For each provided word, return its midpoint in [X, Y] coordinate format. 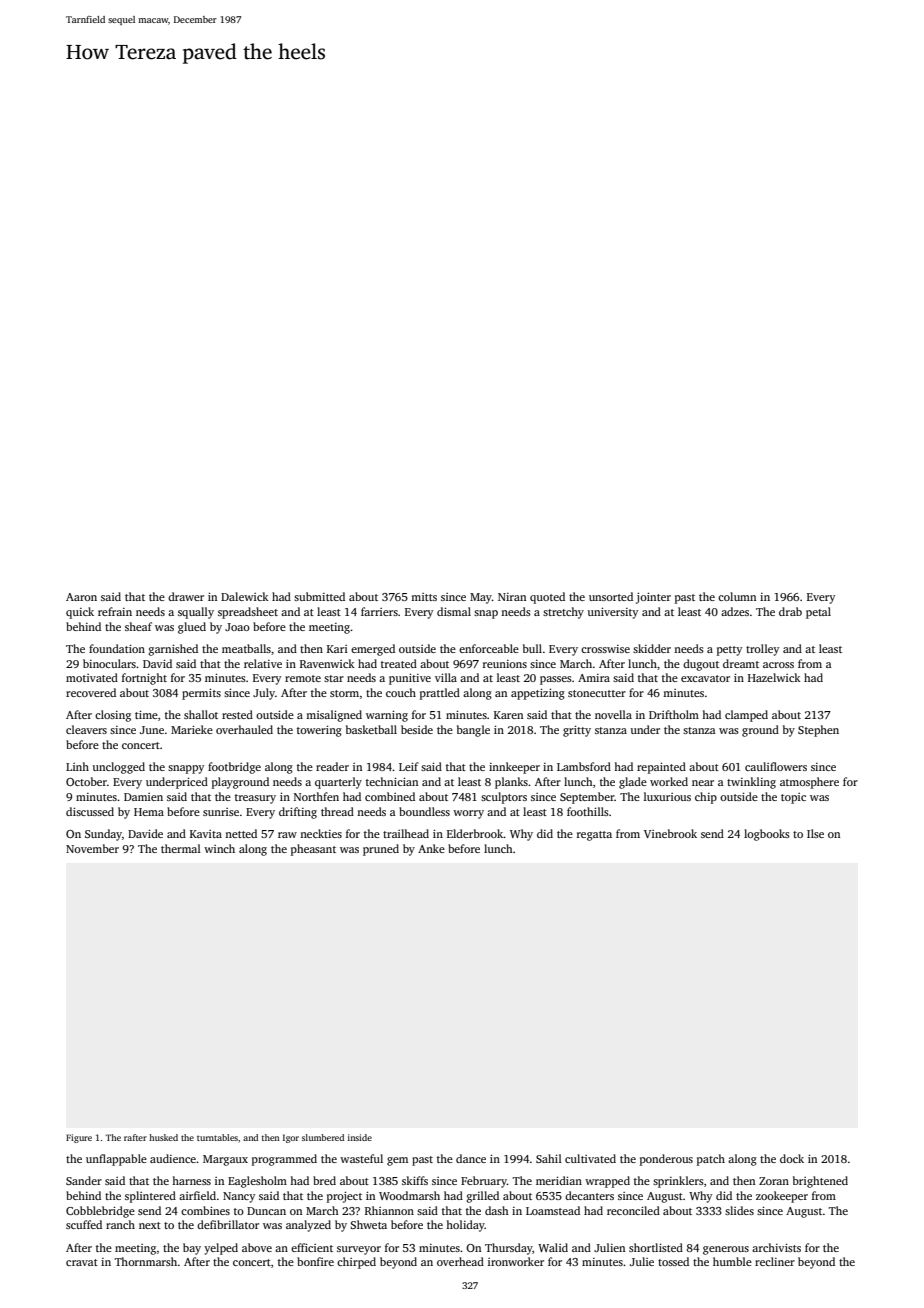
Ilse [815, 833]
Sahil [549, 1158]
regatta [594, 836]
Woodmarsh [409, 1195]
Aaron [81, 597]
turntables [217, 1137]
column [737, 596]
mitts [424, 597]
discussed [90, 811]
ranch [120, 1224]
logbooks [767, 835]
